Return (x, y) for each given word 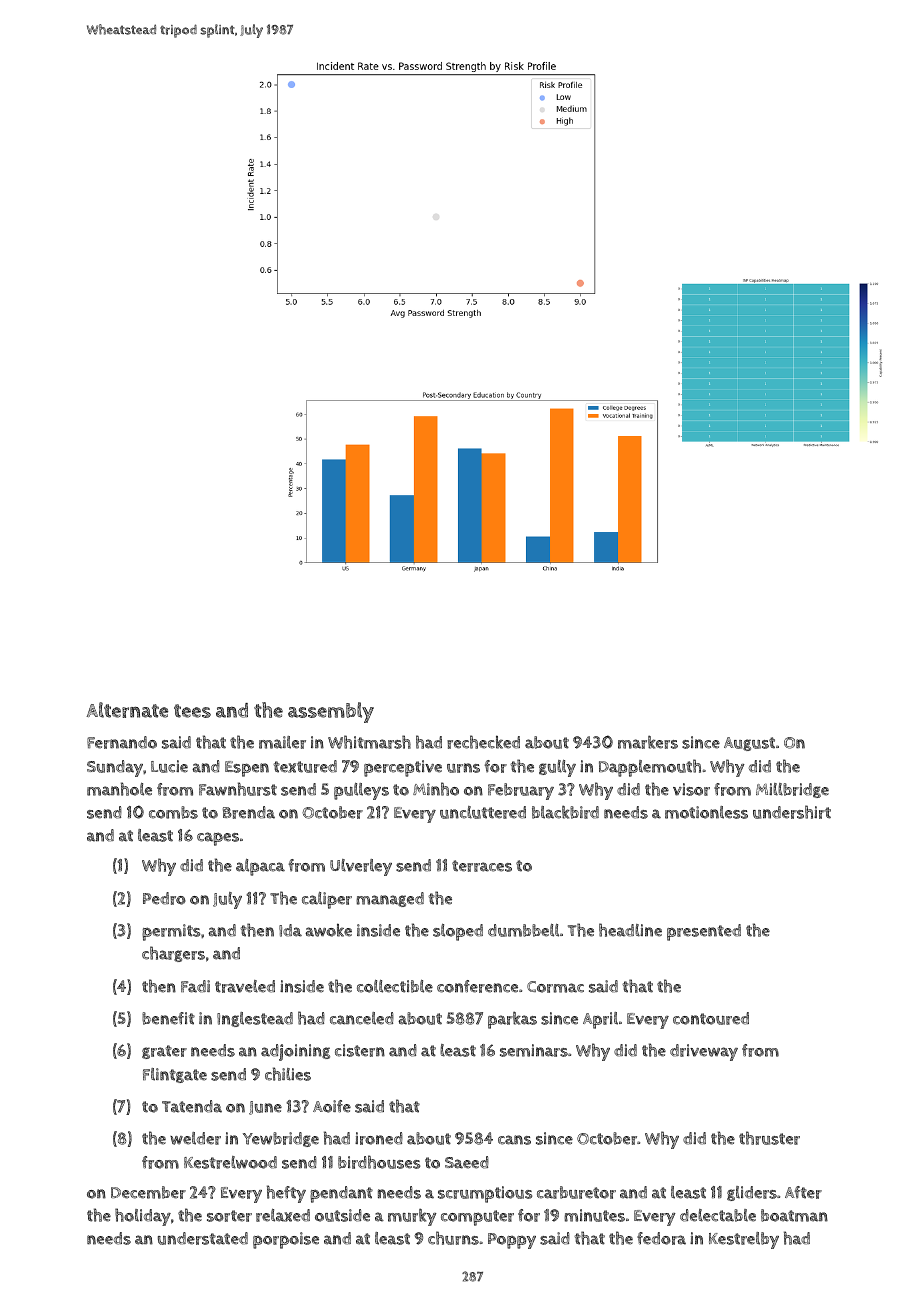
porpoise (286, 1240)
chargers (173, 954)
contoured (711, 1018)
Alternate (127, 710)
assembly (331, 712)
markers (648, 742)
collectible (395, 986)
